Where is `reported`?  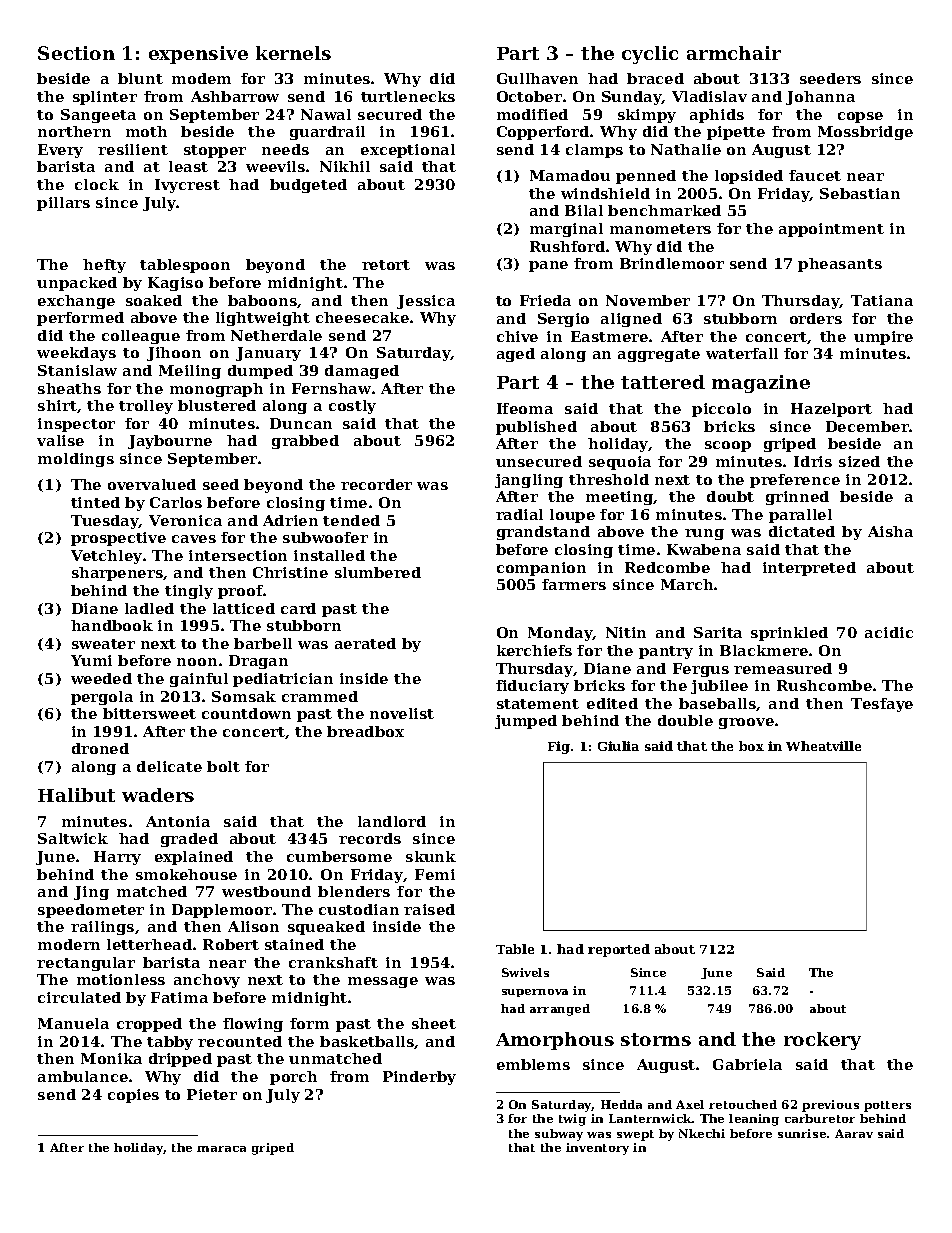
reported is located at coordinates (619, 950).
